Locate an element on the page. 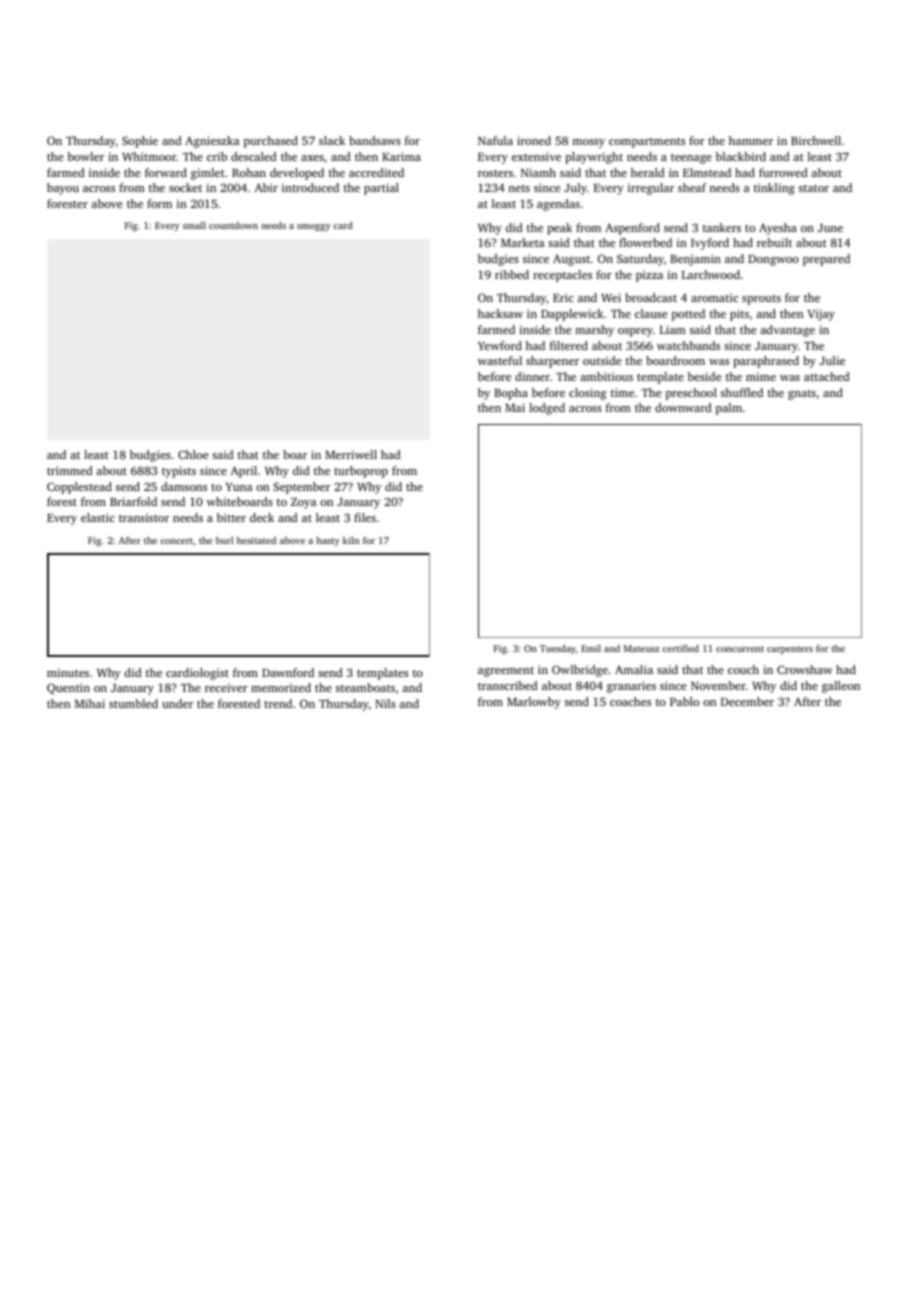 The image size is (908, 1316). Nafula is located at coordinates (495, 140).
